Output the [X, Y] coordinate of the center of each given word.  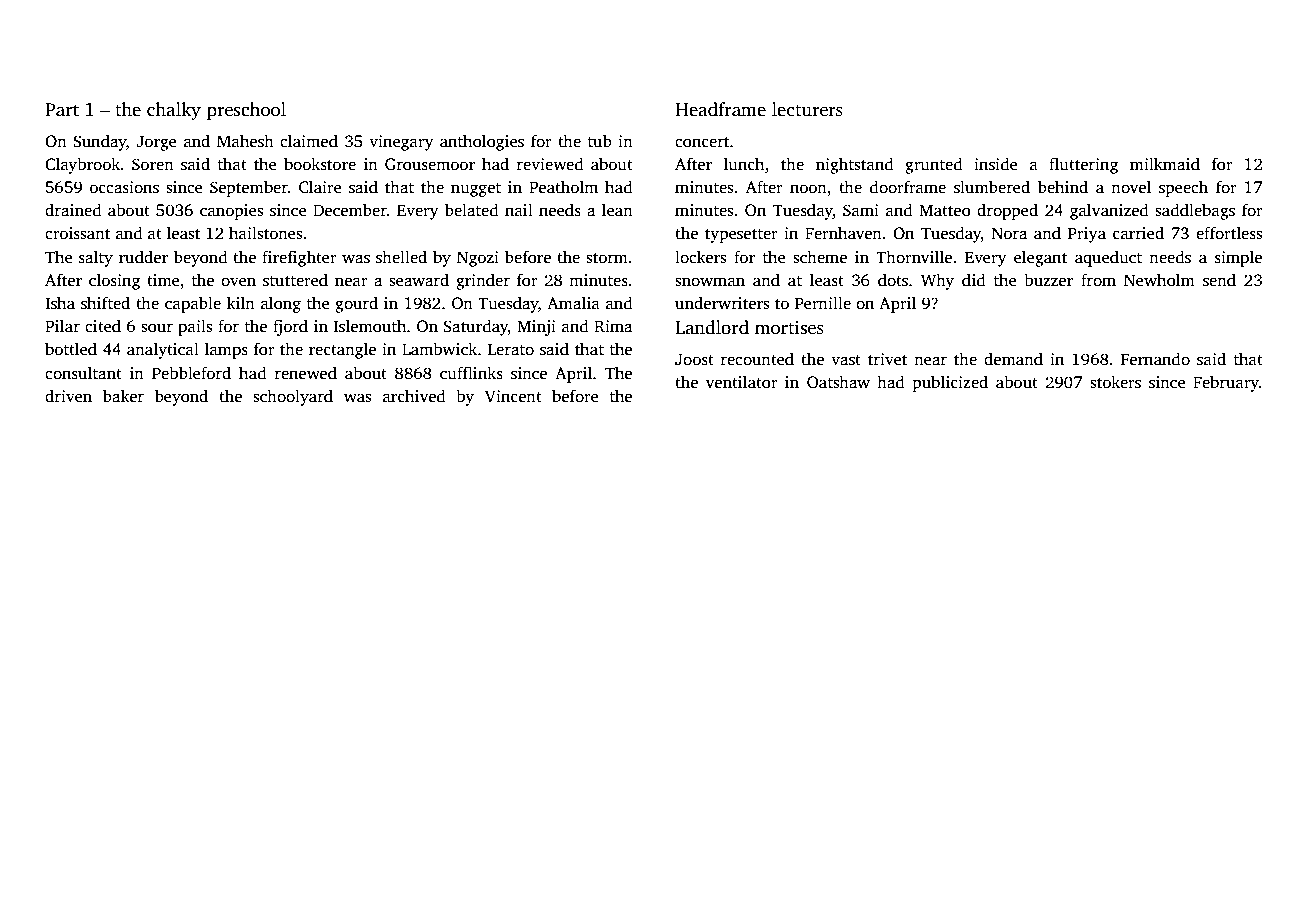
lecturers [807, 109]
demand [1013, 359]
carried [1138, 233]
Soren [153, 164]
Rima [613, 326]
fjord [290, 327]
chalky [174, 111]
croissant [77, 233]
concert [702, 142]
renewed [306, 373]
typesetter [741, 236]
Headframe [720, 109]
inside [996, 164]
